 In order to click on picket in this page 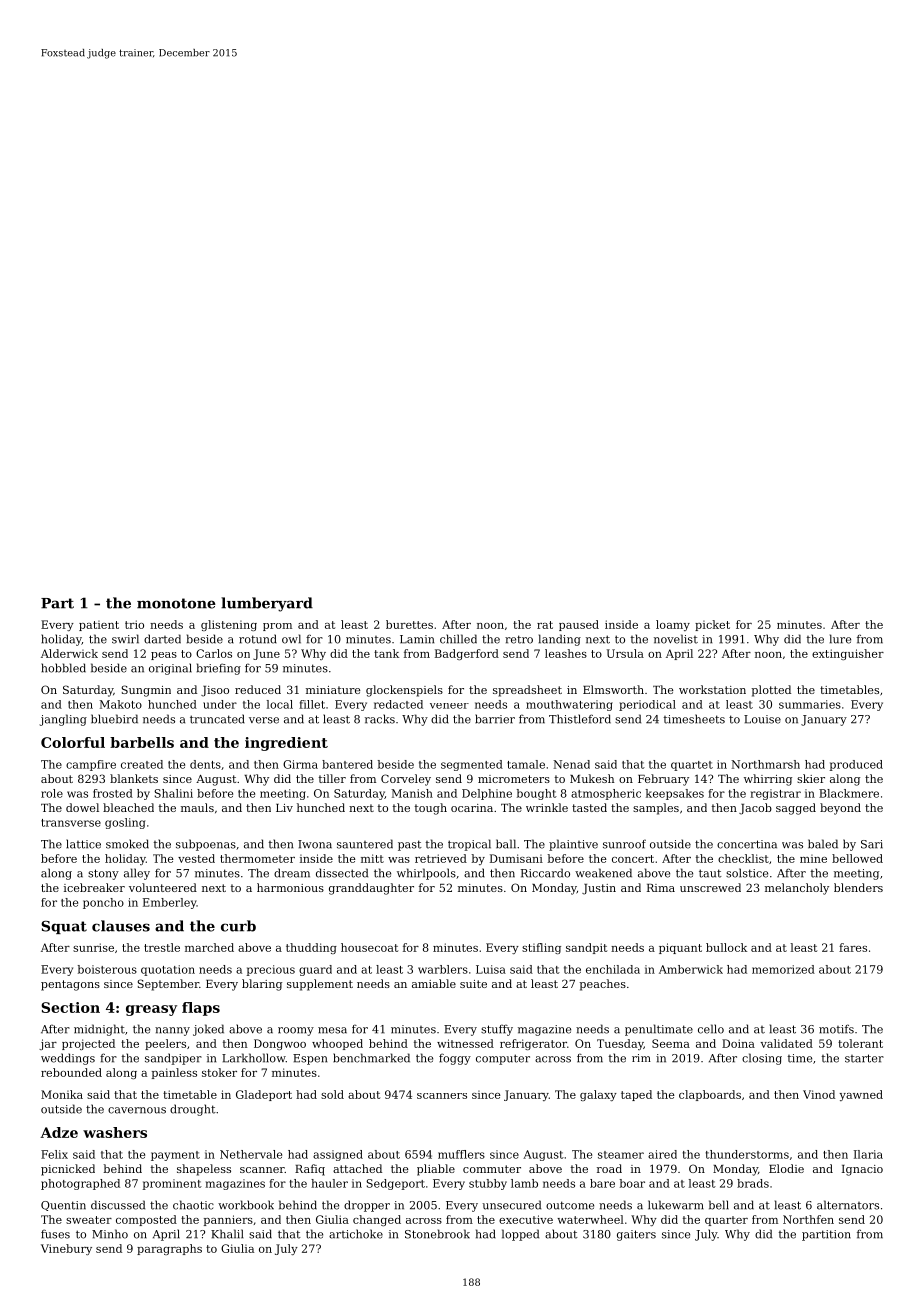, I will do `click(712, 625)`.
